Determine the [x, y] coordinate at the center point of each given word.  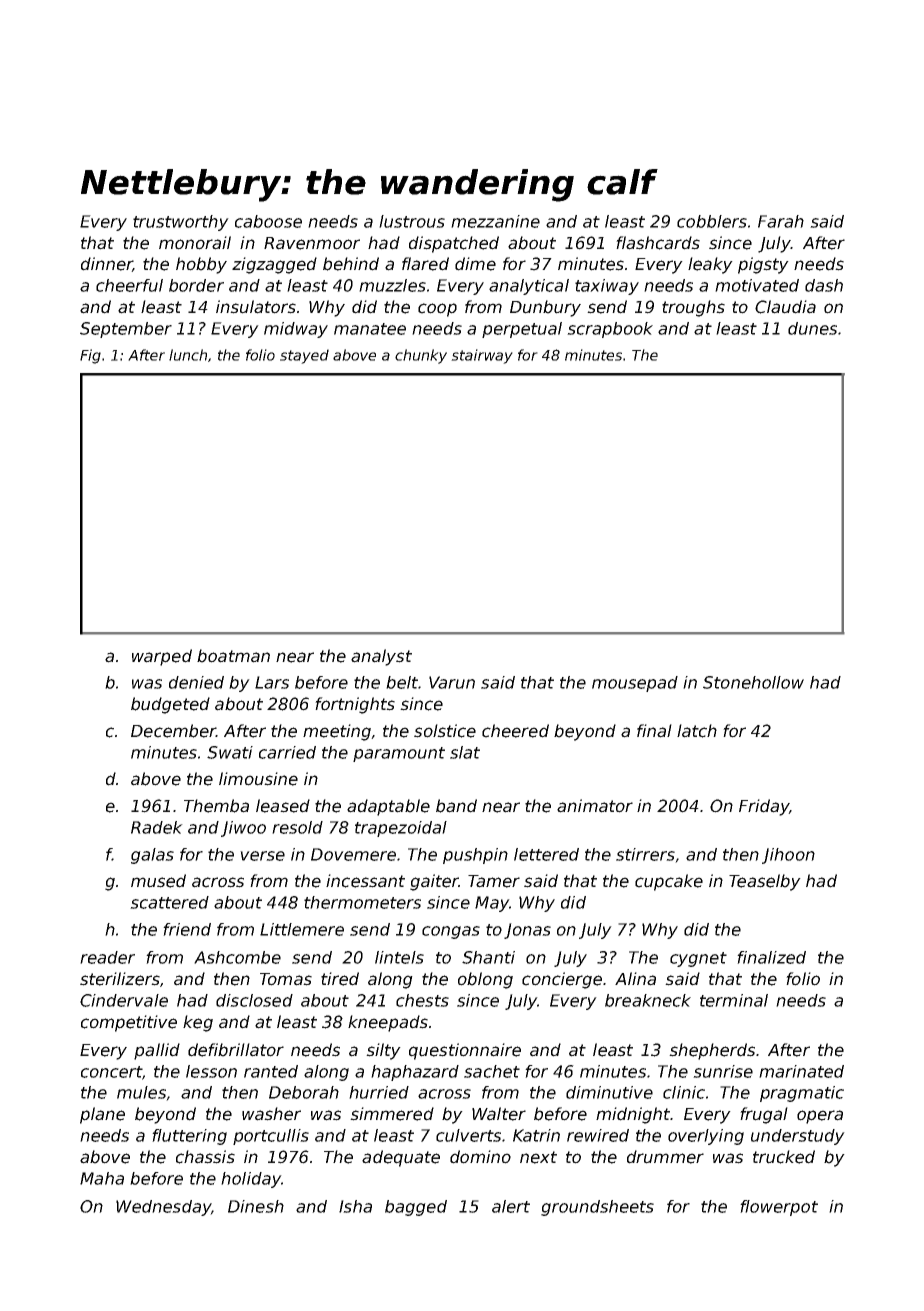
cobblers [712, 221]
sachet [492, 1071]
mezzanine [495, 221]
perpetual [522, 330]
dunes [812, 328]
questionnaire [465, 1051]
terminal [734, 1000]
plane [102, 1115]
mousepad [635, 684]
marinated [801, 1071]
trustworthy [181, 223]
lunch [188, 355]
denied [196, 682]
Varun [452, 682]
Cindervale [124, 1000]
